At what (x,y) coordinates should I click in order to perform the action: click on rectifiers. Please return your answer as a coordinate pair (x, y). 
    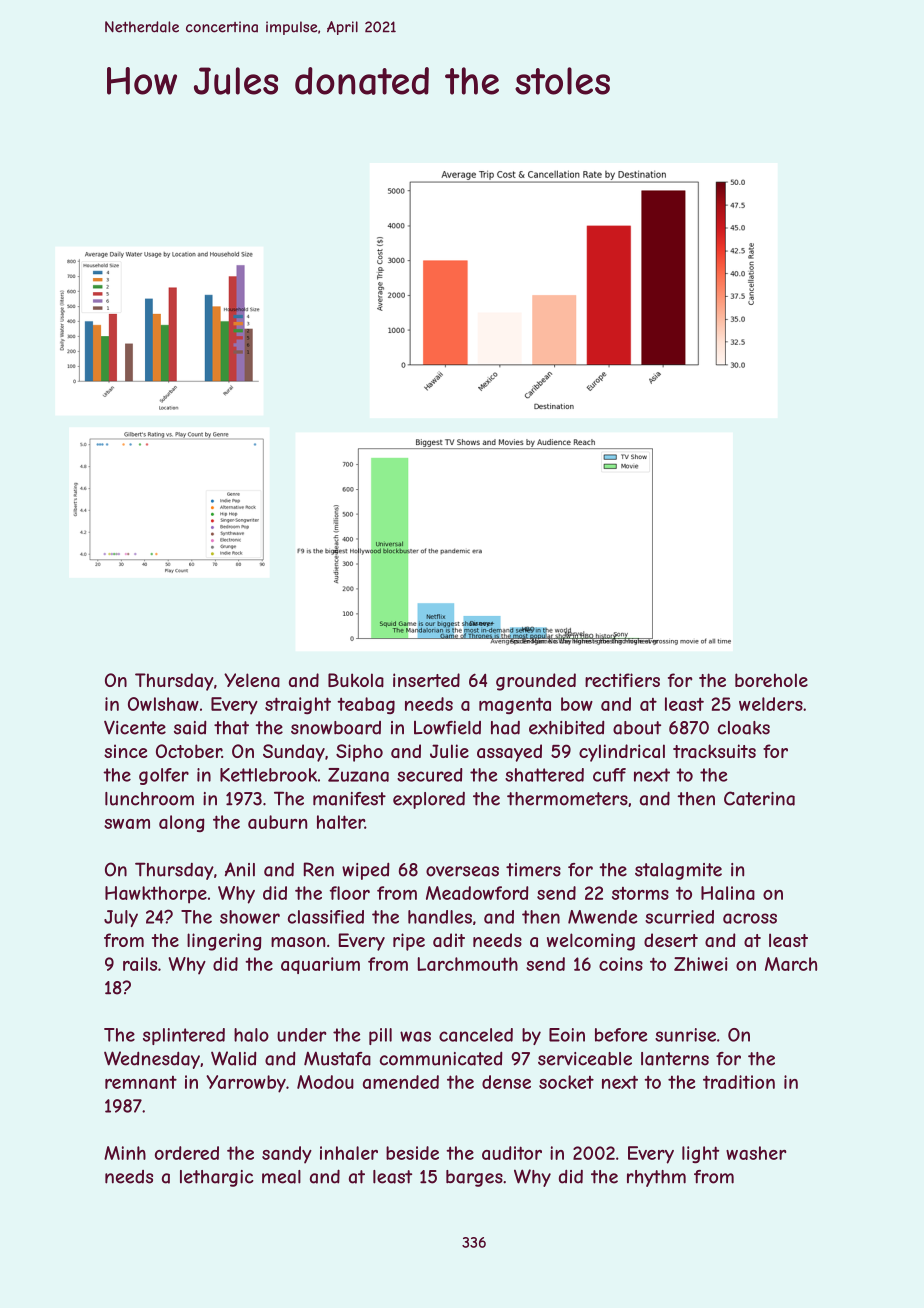
    Looking at the image, I should click on (622, 680).
